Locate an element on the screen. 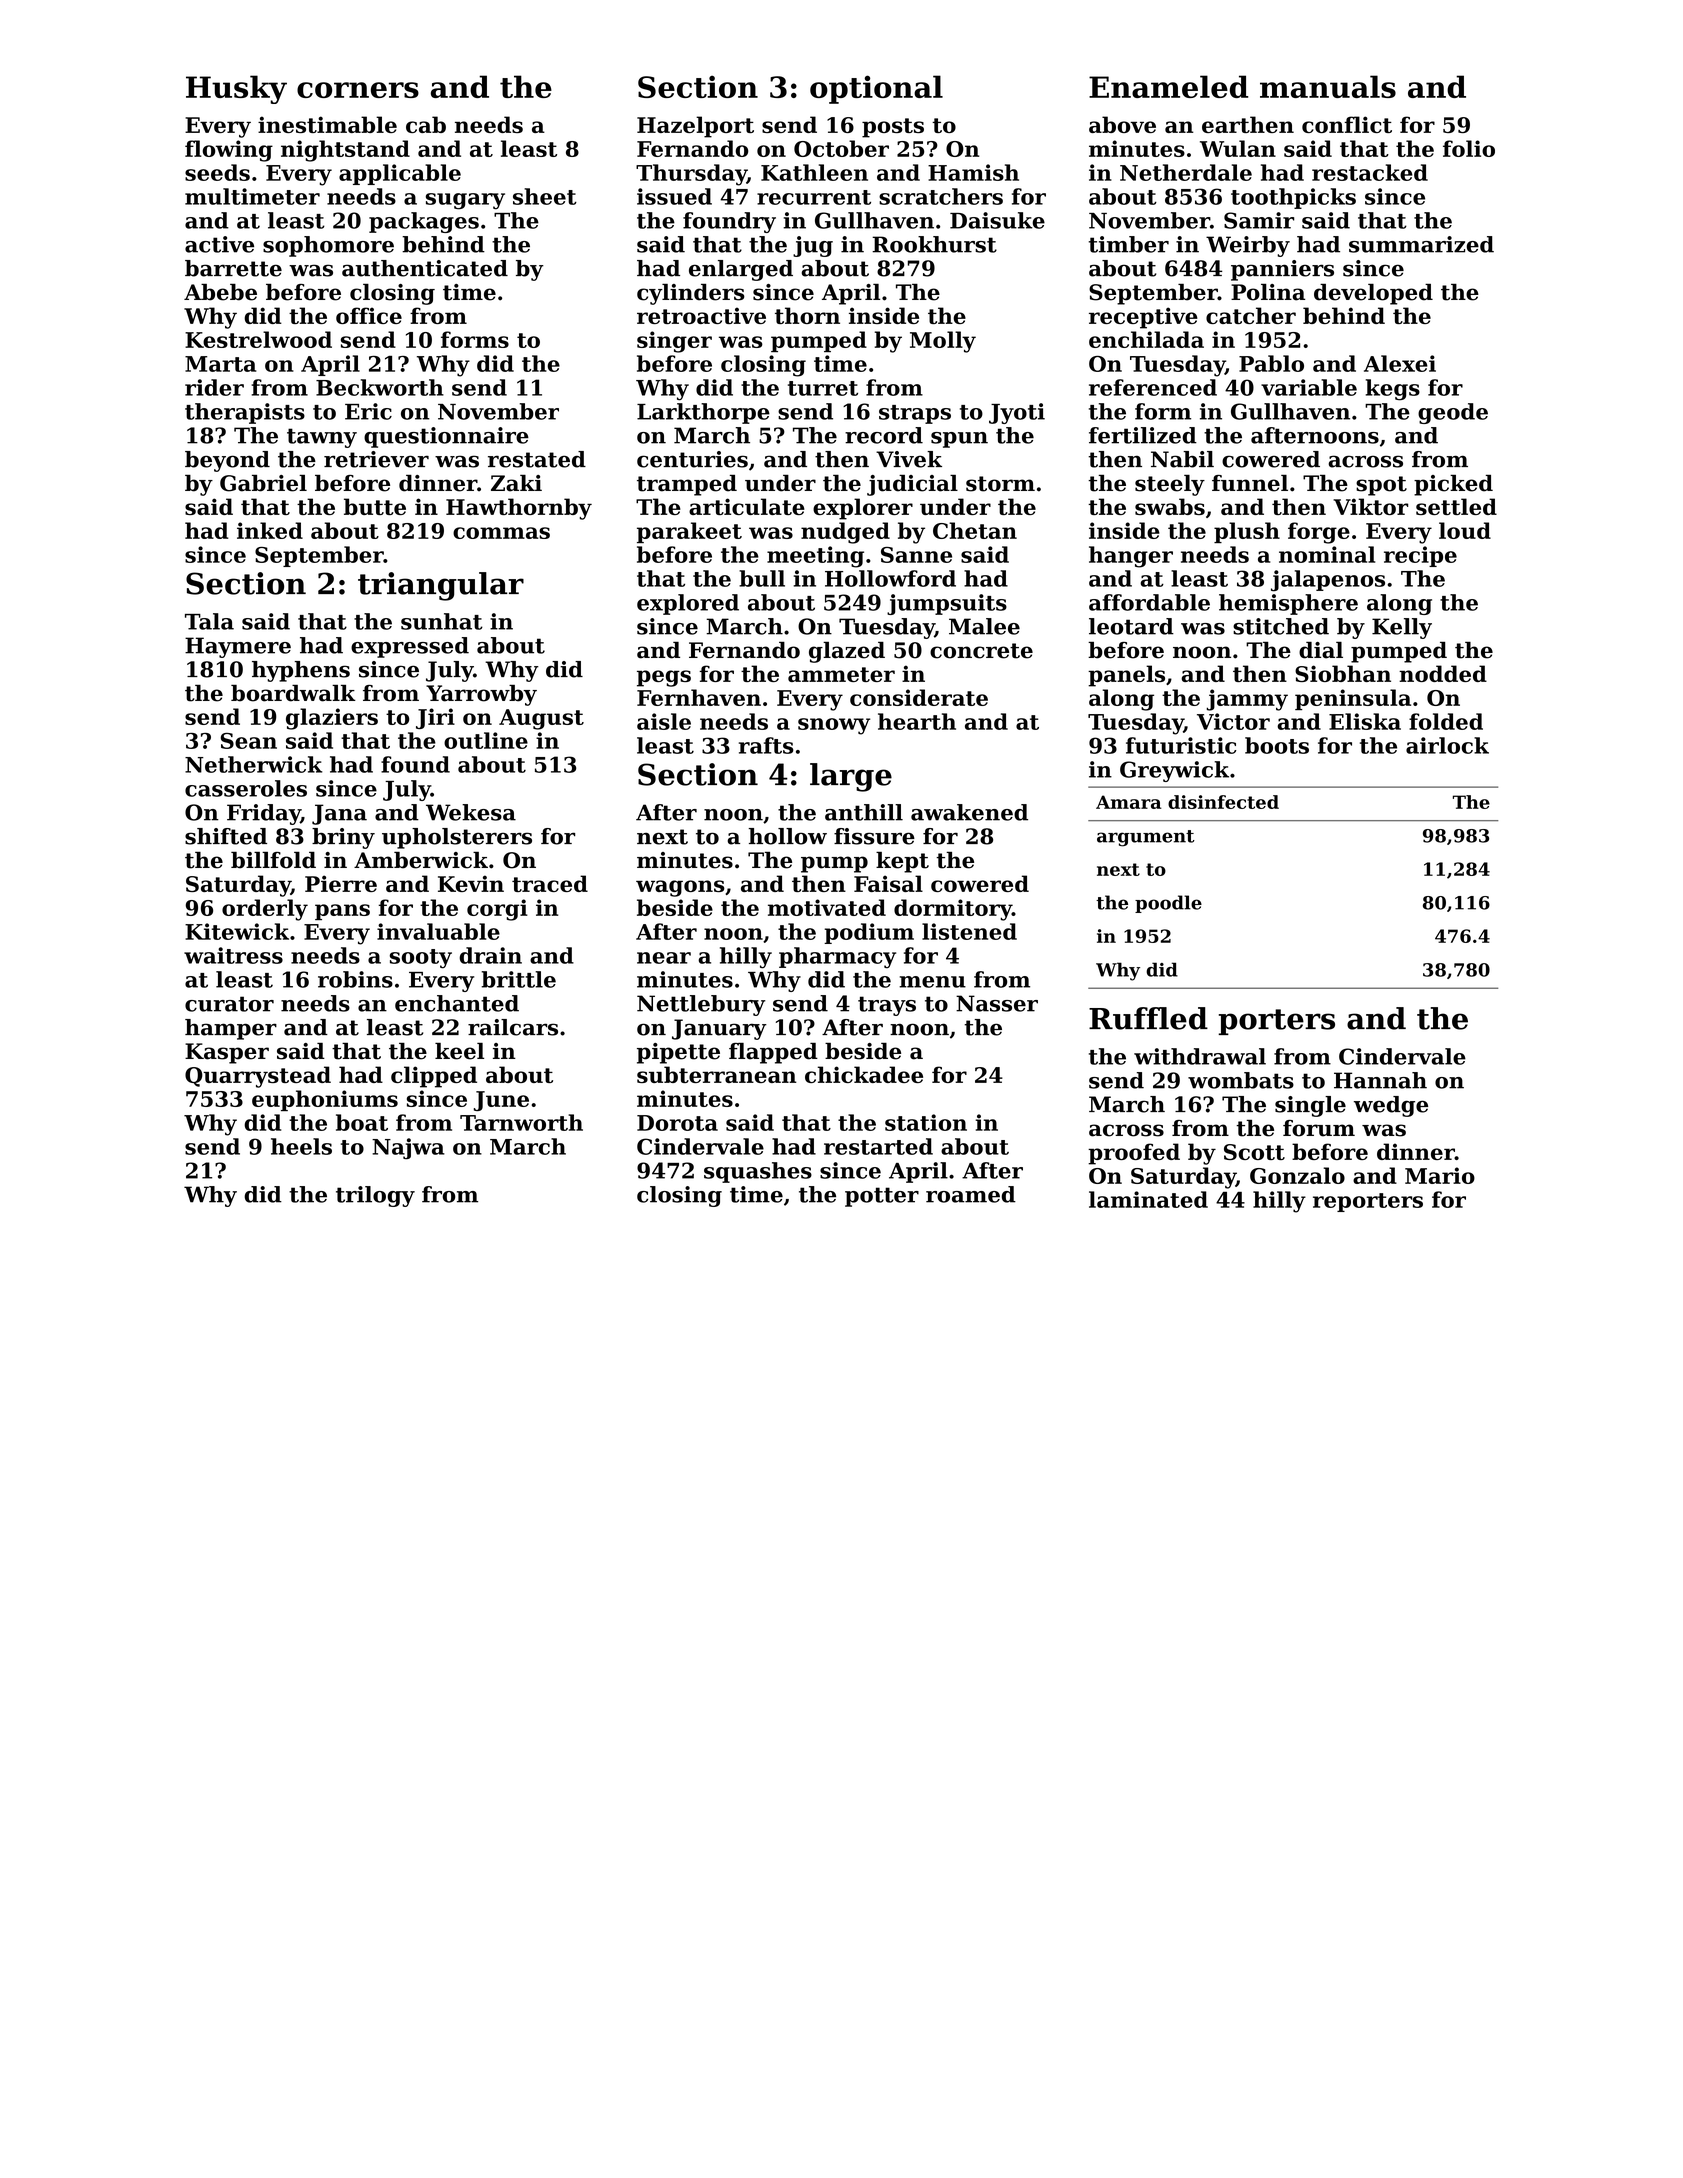  Hazelport is located at coordinates (695, 127).
